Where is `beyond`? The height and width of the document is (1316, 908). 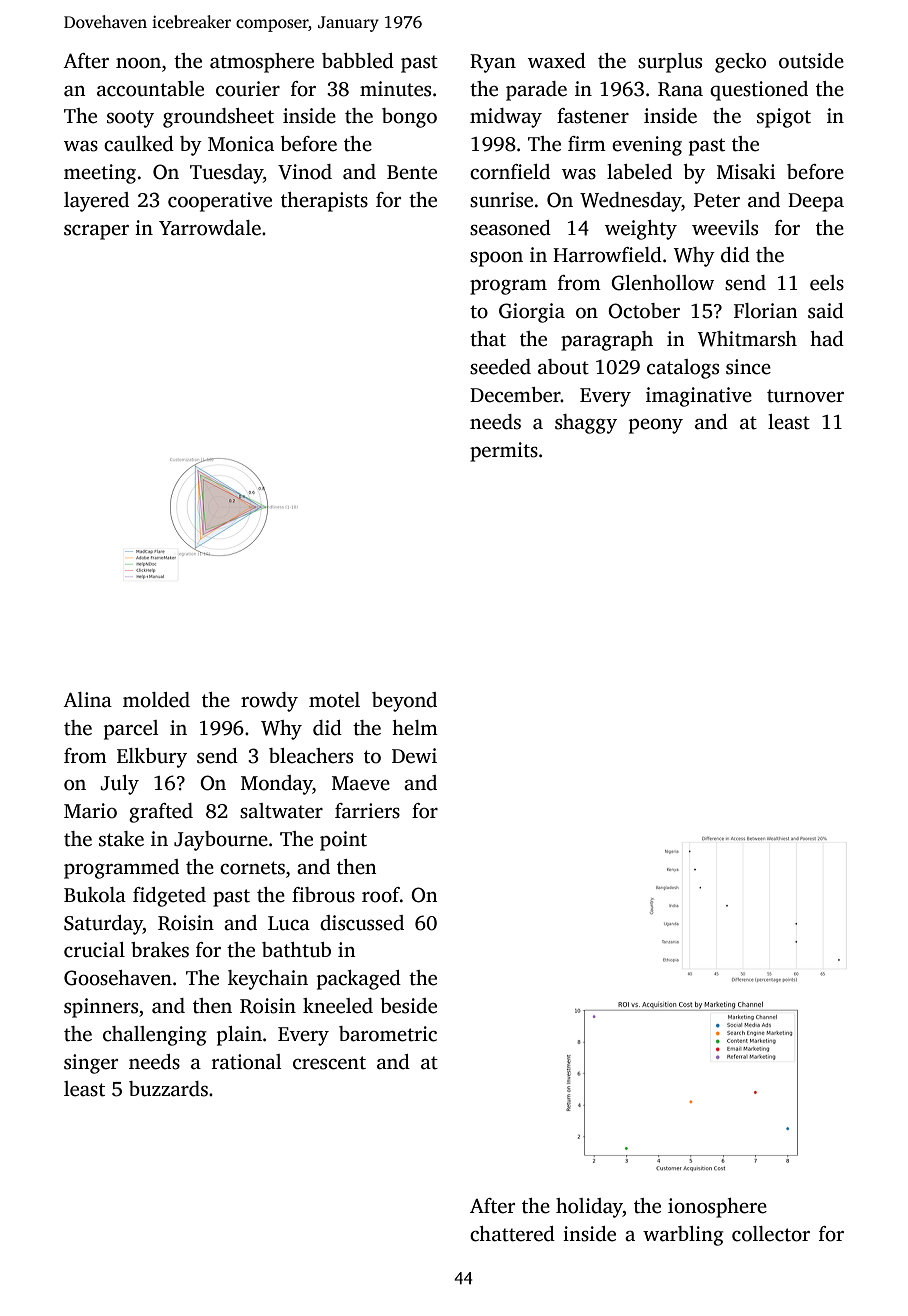
beyond is located at coordinates (404, 702).
